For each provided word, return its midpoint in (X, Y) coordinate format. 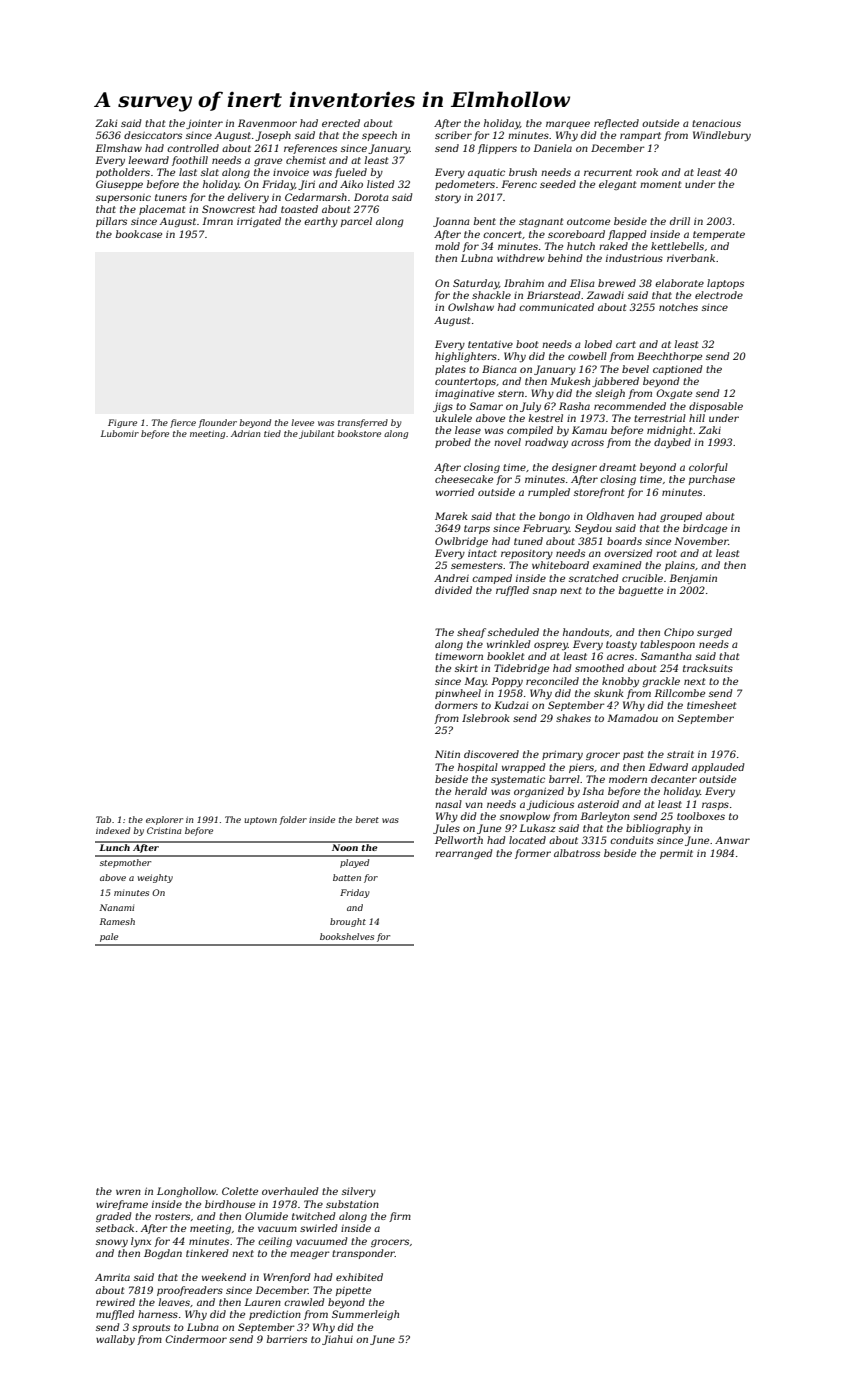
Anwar (732, 840)
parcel (356, 222)
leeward (149, 160)
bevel (635, 369)
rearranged (463, 854)
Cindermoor (196, 1339)
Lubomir (120, 433)
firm (400, 1217)
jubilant (316, 434)
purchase (712, 480)
